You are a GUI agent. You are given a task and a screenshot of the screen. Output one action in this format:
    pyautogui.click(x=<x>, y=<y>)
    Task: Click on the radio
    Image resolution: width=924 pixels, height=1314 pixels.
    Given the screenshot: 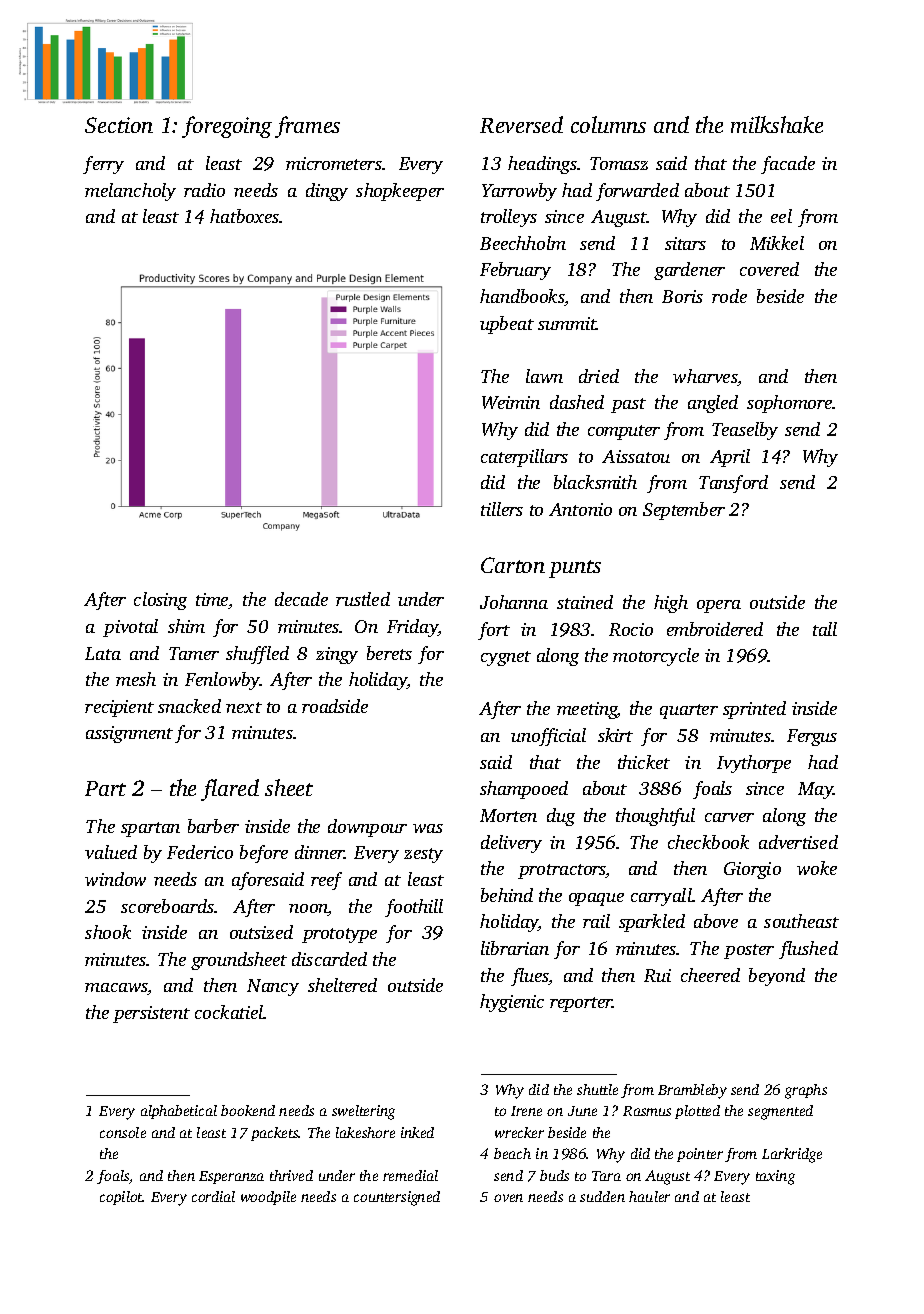 What is the action you would take?
    pyautogui.click(x=204, y=190)
